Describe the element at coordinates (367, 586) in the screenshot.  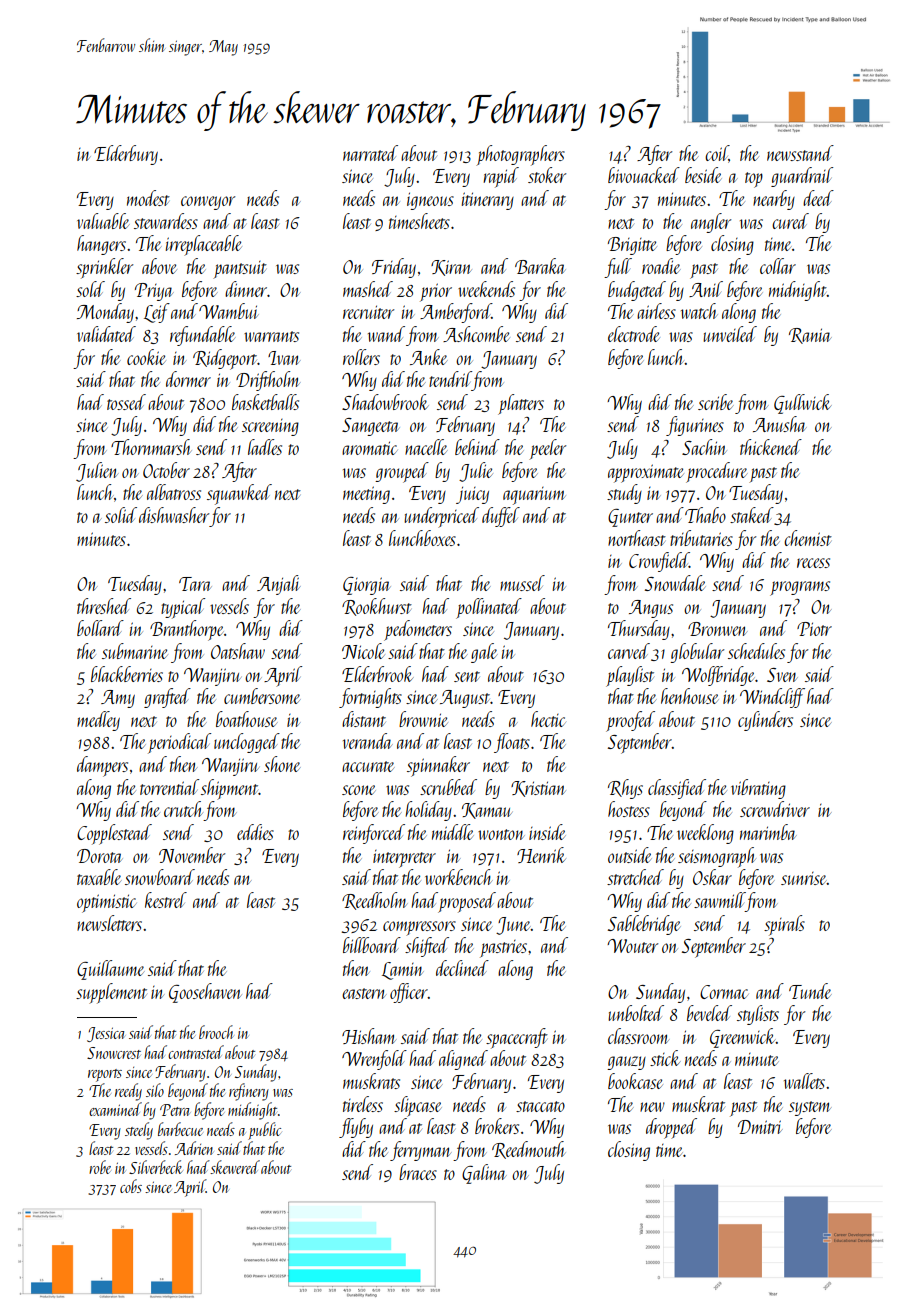
I see `Giorgia` at that location.
